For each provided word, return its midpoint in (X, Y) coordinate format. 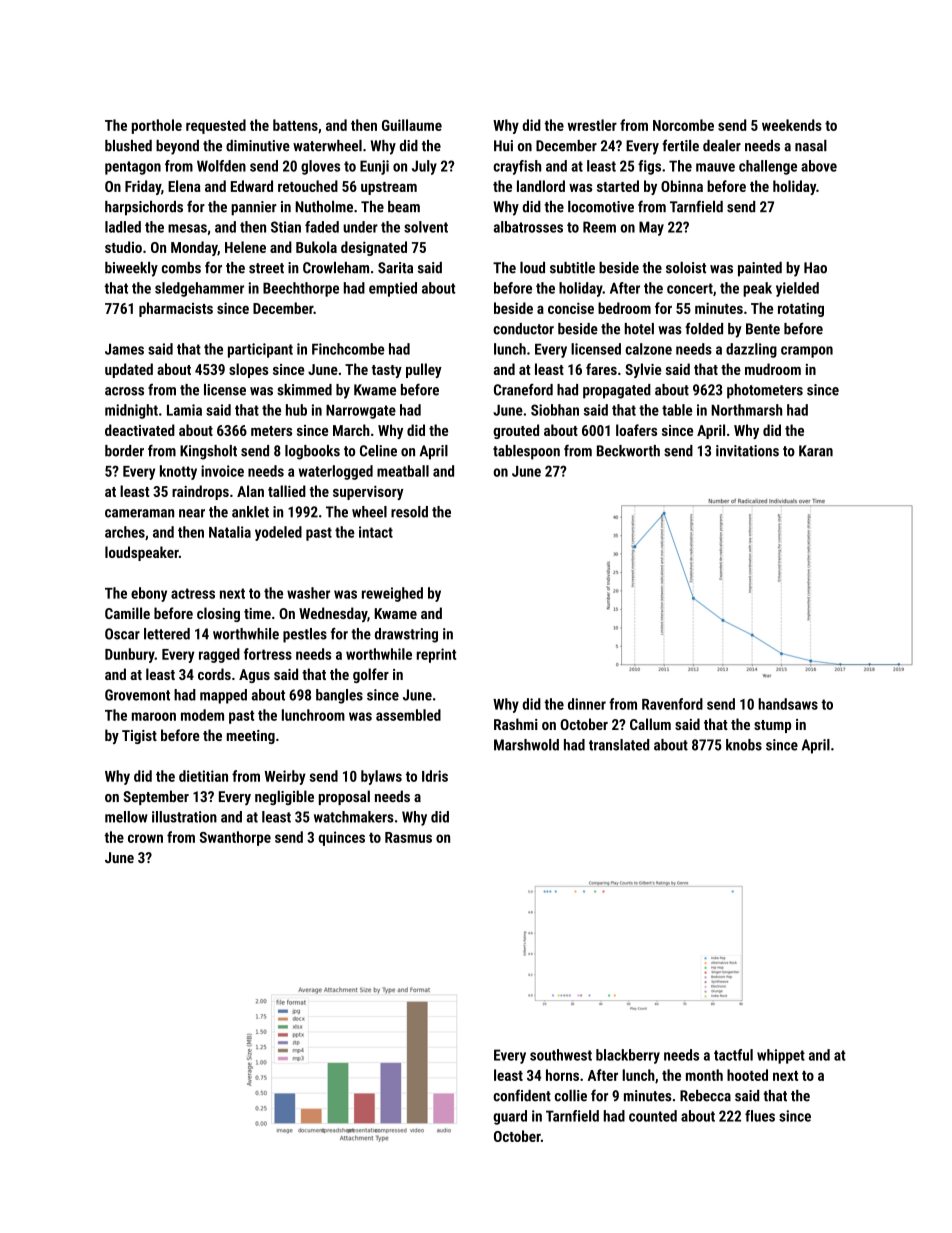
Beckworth (628, 451)
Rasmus (408, 837)
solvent (426, 227)
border (124, 451)
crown (145, 838)
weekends (792, 125)
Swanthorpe (235, 838)
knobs (744, 745)
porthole (157, 126)
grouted (516, 431)
